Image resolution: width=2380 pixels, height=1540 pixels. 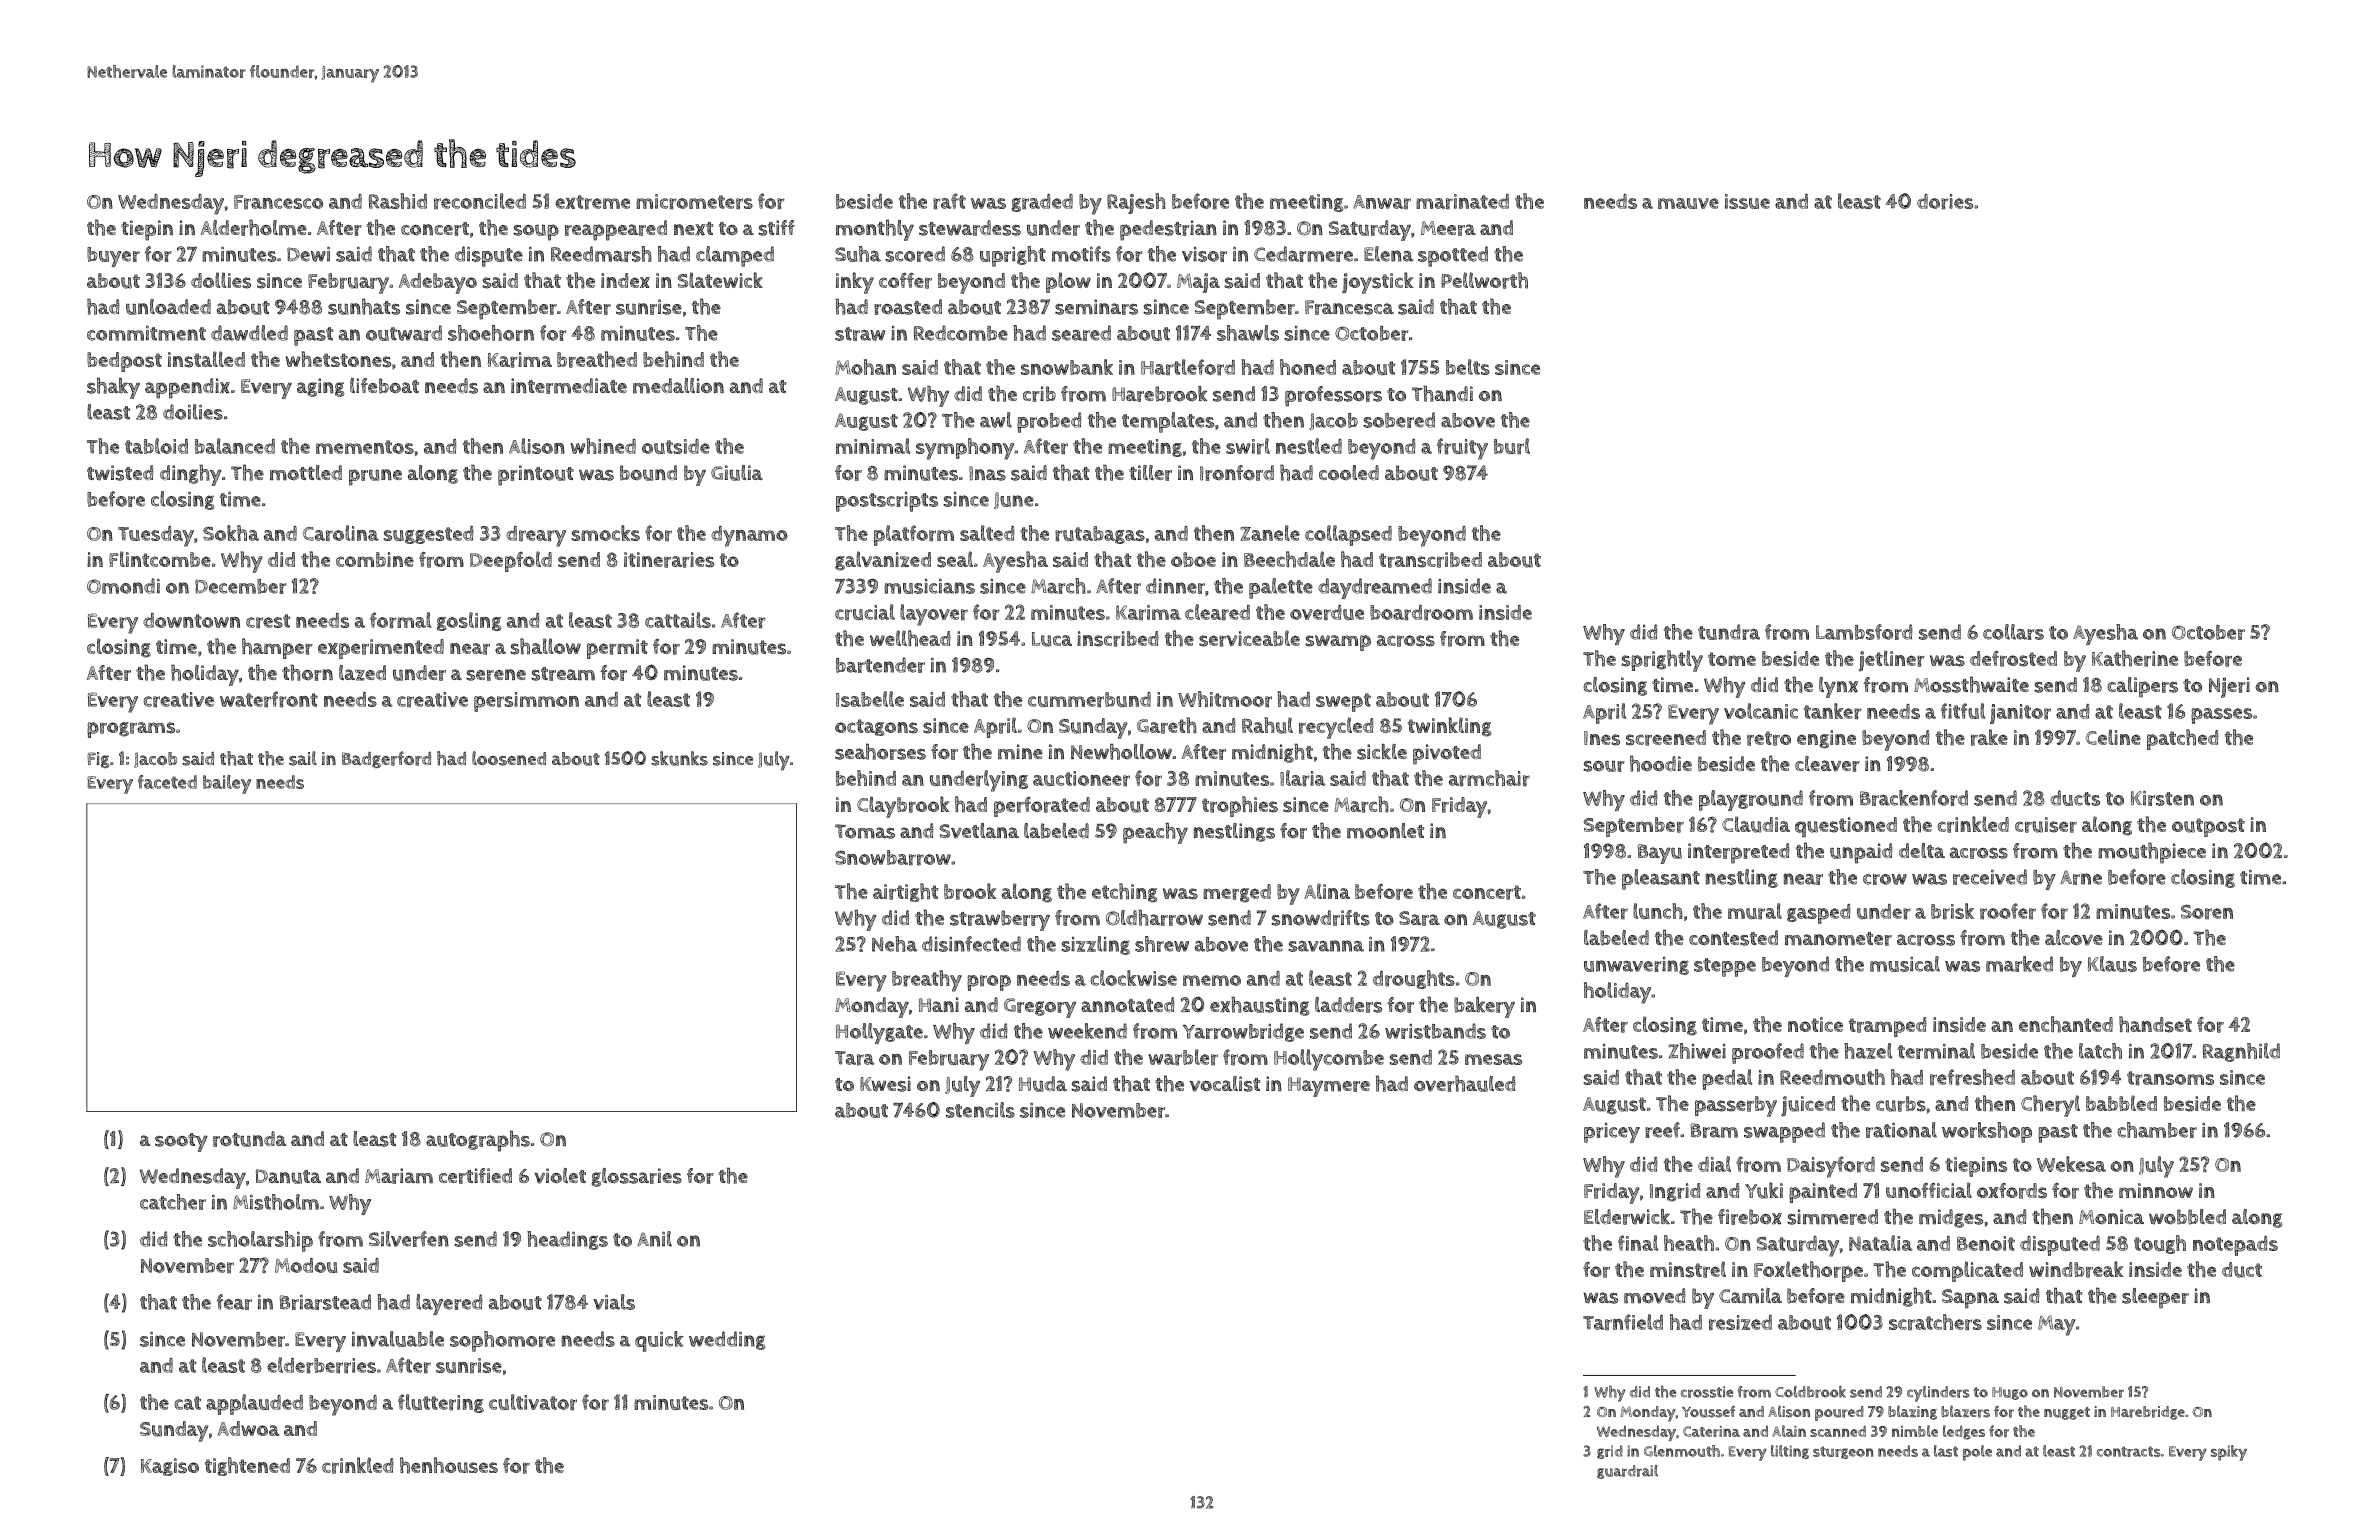 I want to click on Alina, so click(x=1327, y=891).
